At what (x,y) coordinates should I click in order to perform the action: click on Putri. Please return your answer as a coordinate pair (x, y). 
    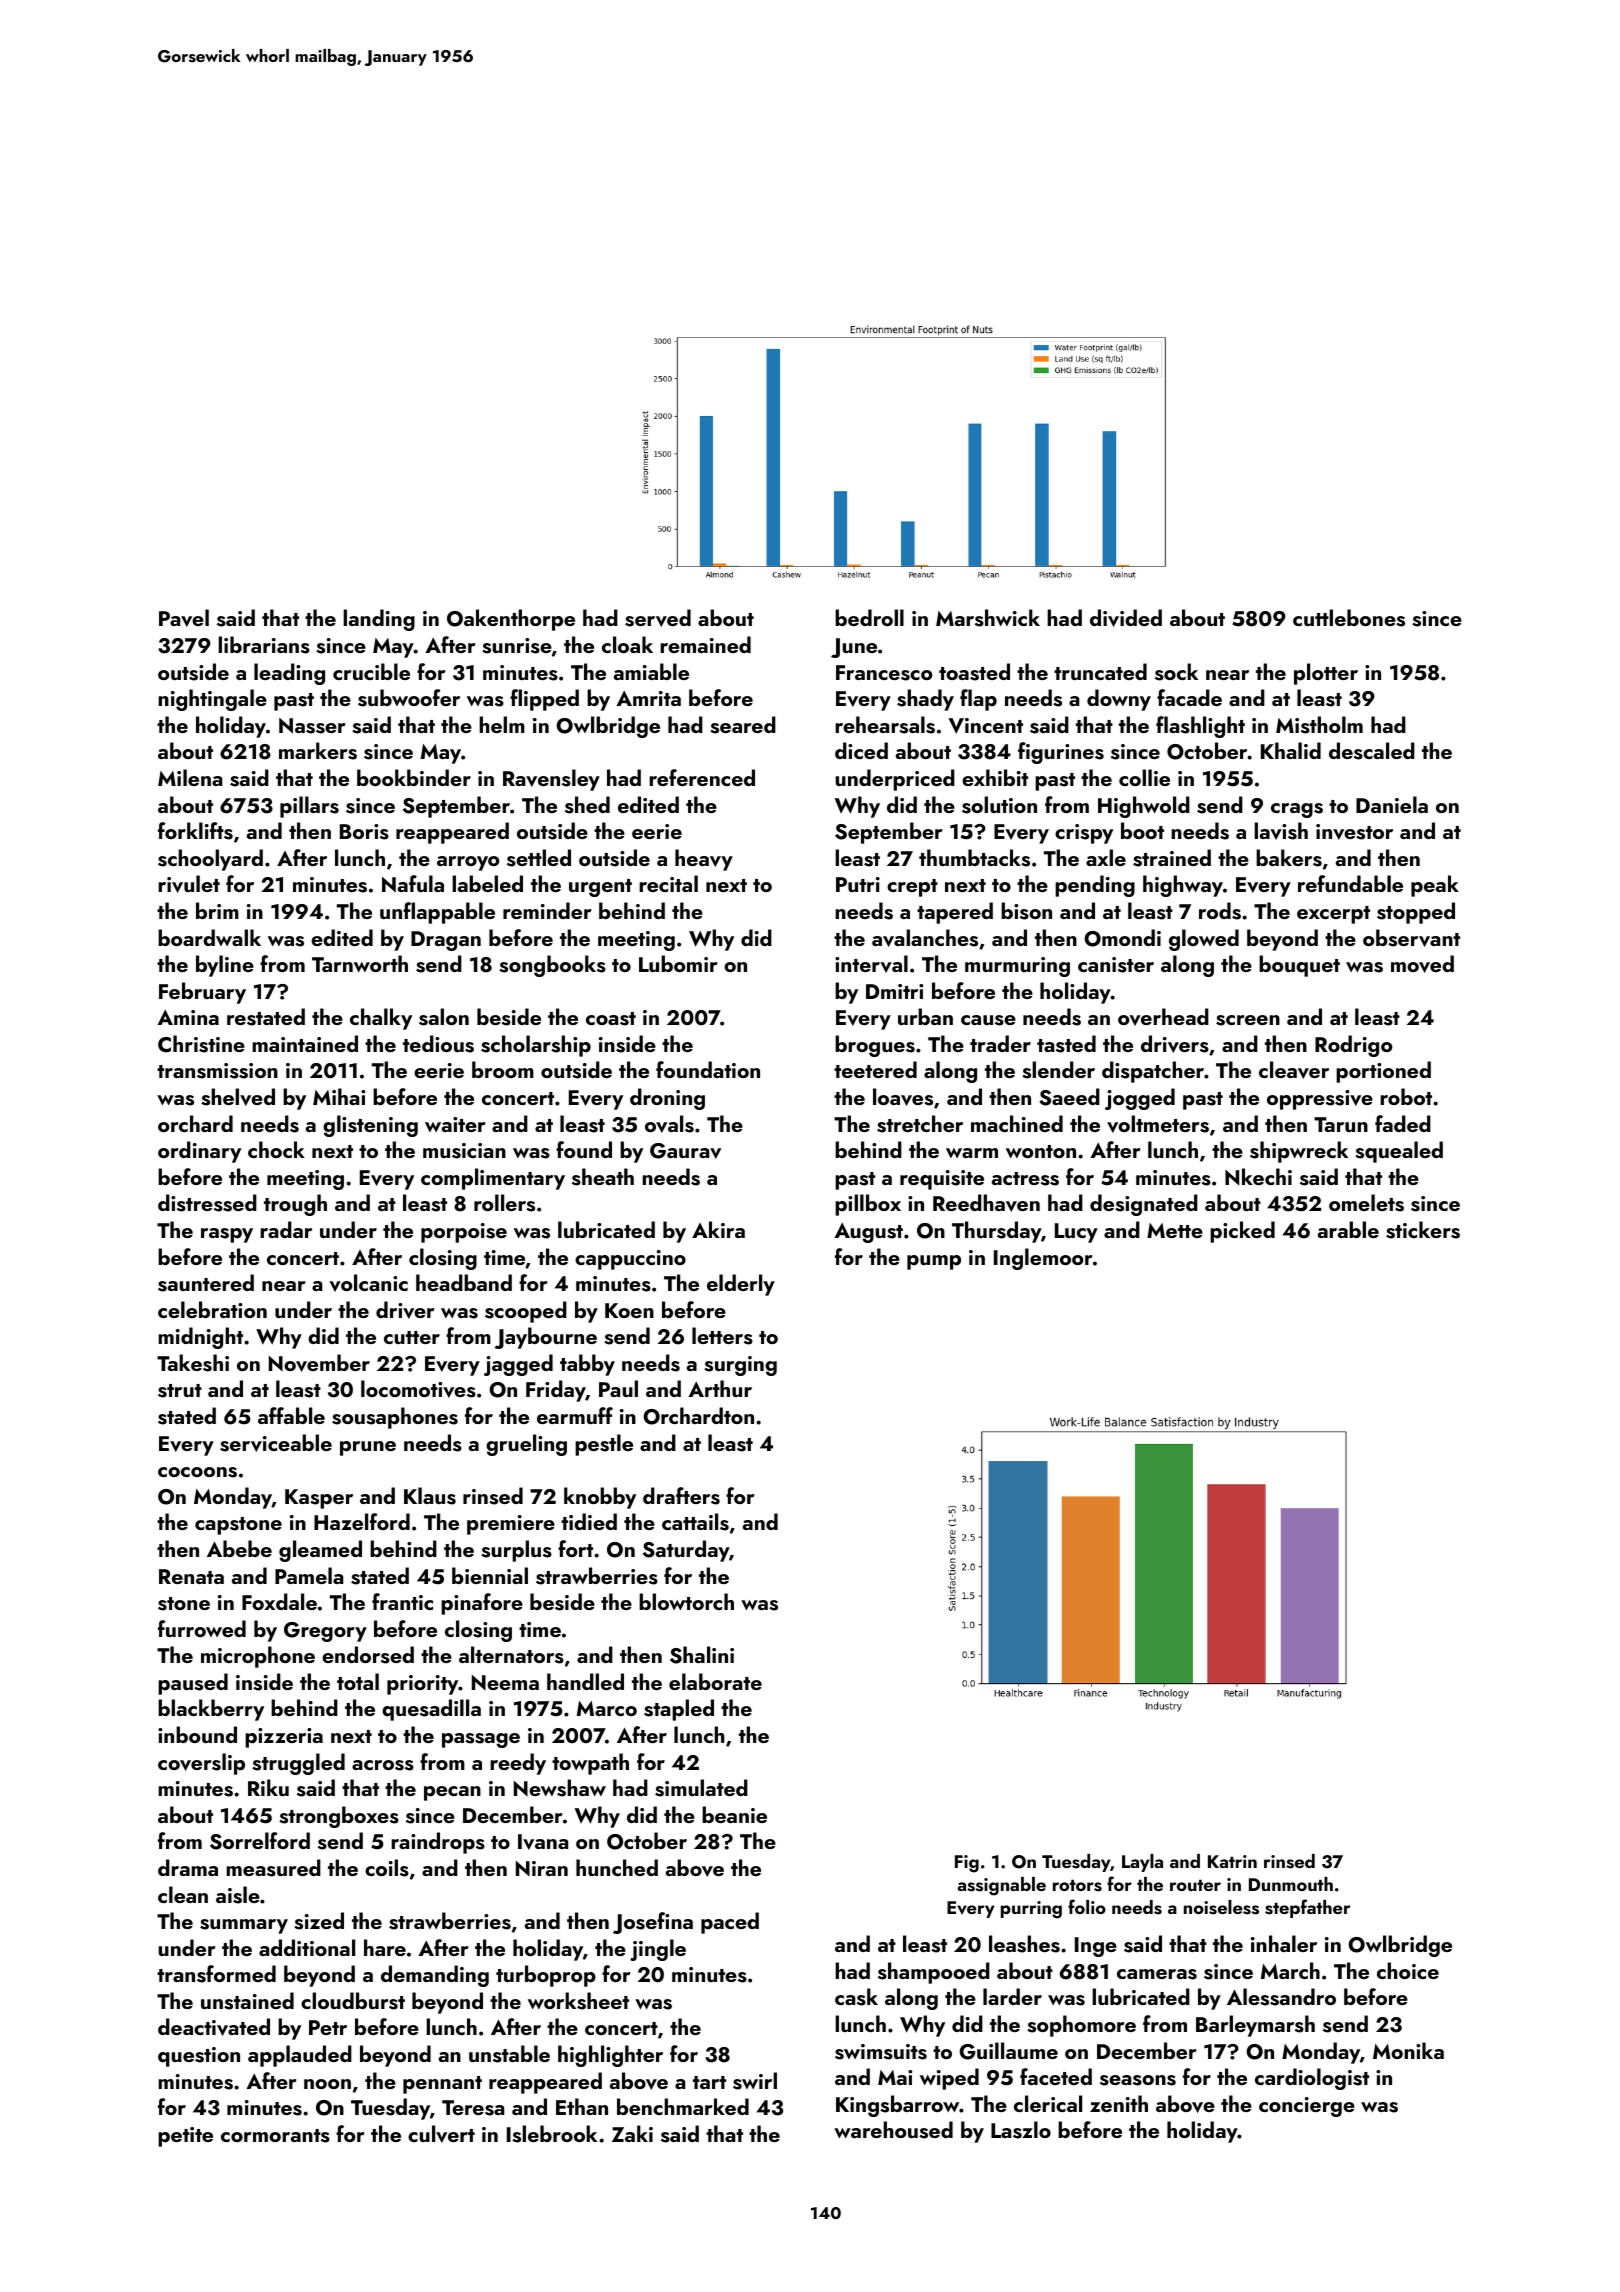
    Looking at the image, I should click on (858, 884).
